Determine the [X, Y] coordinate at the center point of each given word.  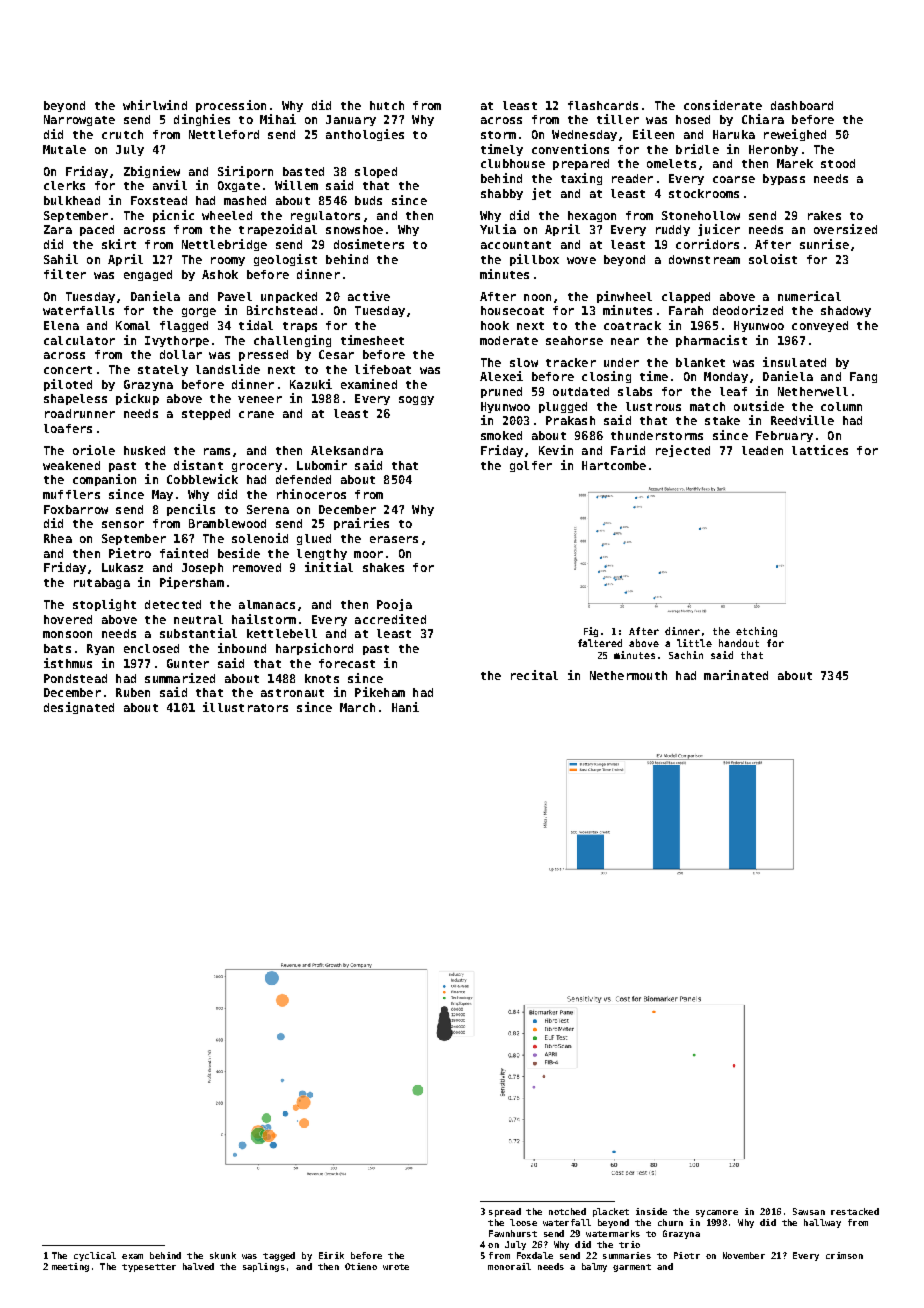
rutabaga [102, 583]
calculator [79, 340]
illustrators [245, 707]
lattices [820, 450]
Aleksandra [347, 450]
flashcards [603, 105]
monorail [509, 1266]
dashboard [802, 105]
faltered [600, 643]
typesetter [149, 1268]
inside [651, 1211]
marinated [736, 675]
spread [505, 1212]
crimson [844, 1255]
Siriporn [245, 172]
